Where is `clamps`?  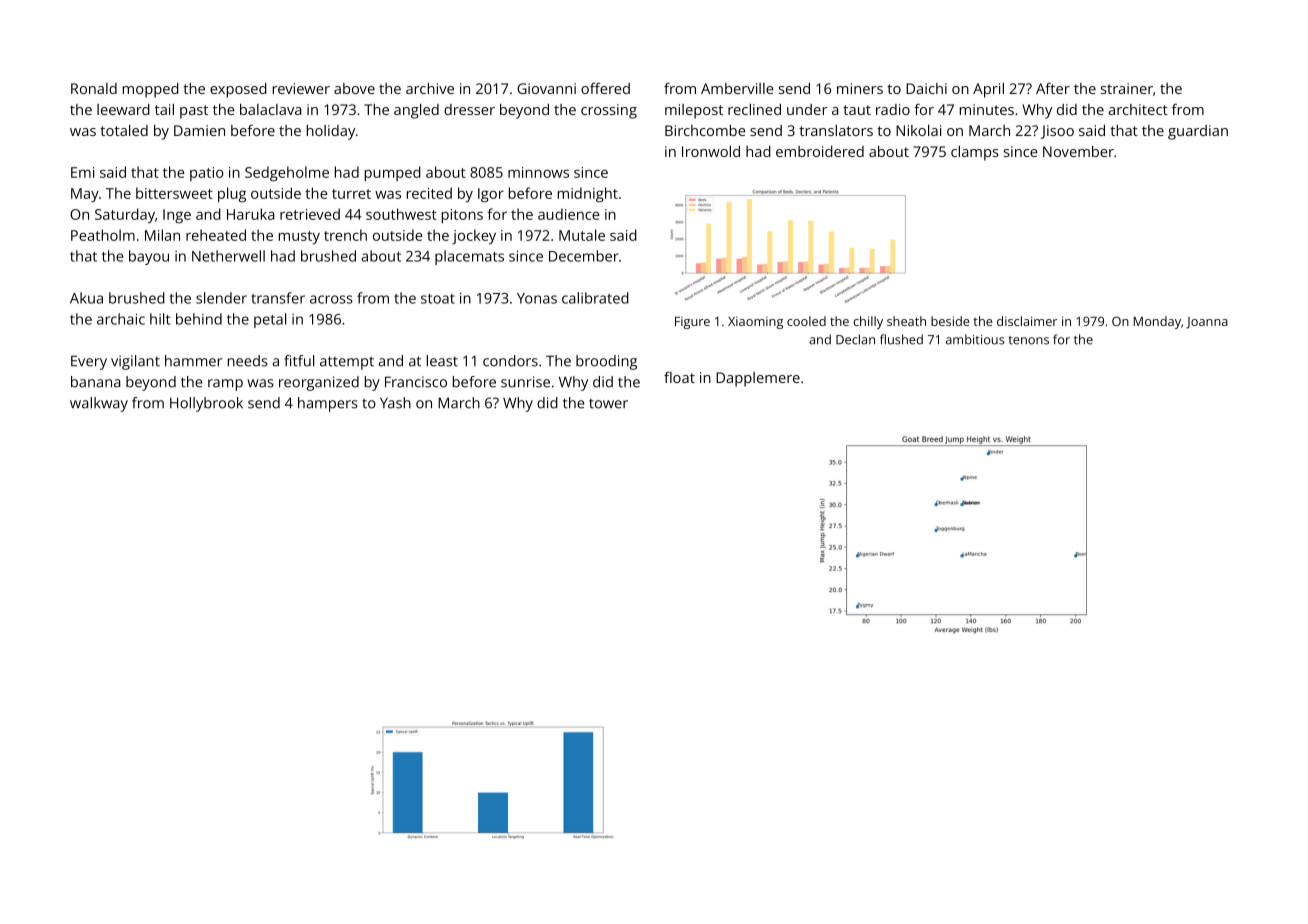 clamps is located at coordinates (975, 153).
